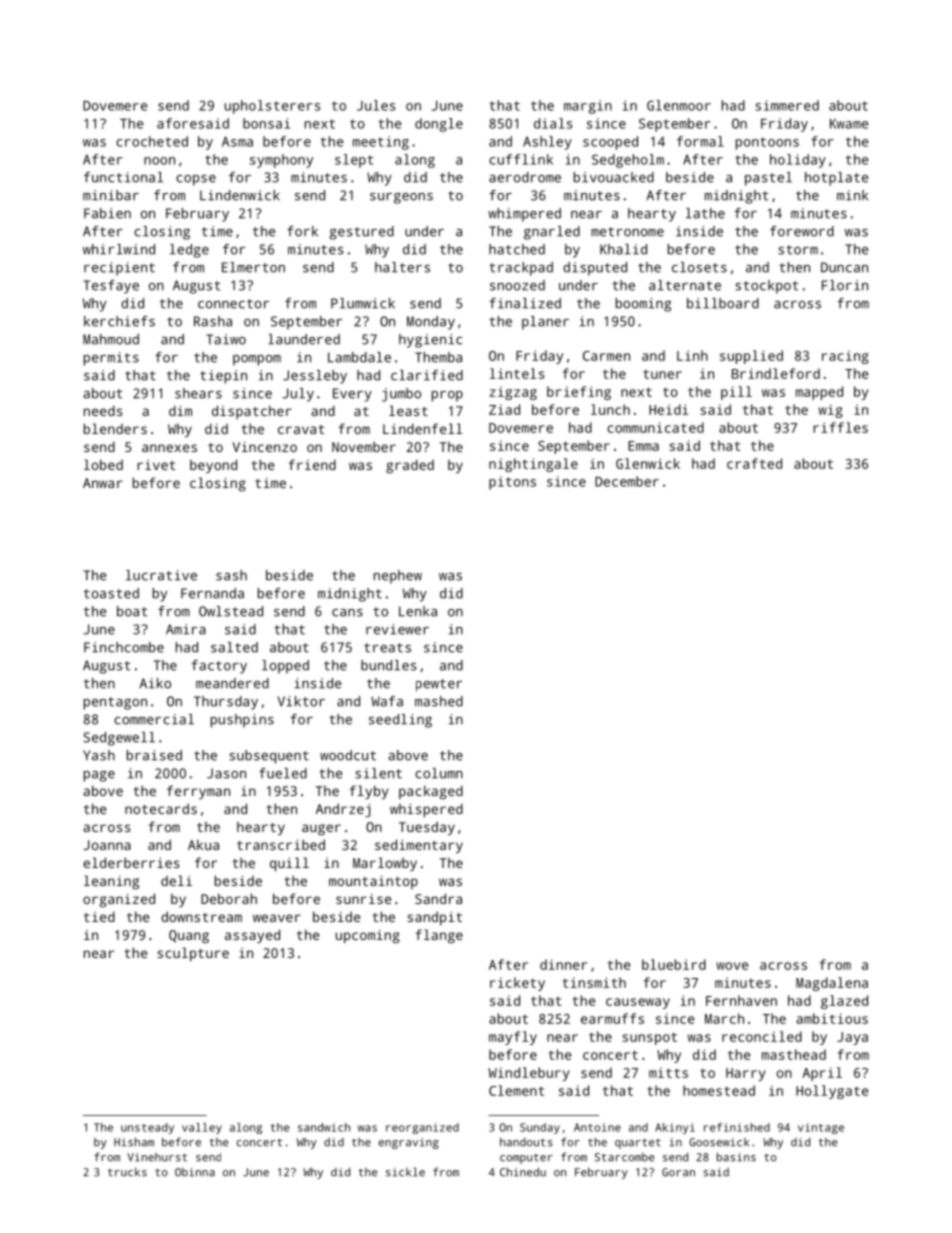  Describe the element at coordinates (840, 427) in the document. I see `riffles` at that location.
